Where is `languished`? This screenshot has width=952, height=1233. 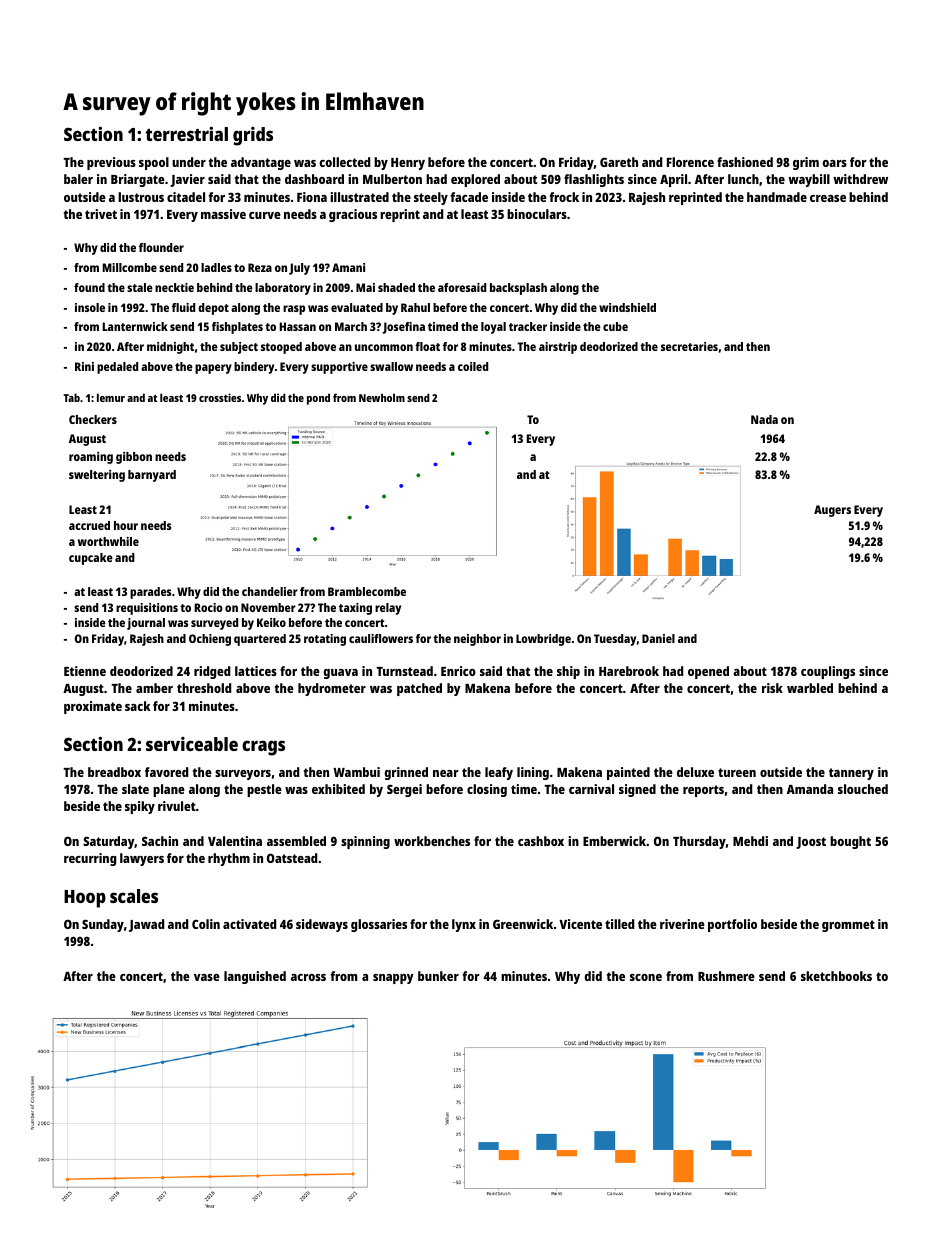 languished is located at coordinates (255, 977).
